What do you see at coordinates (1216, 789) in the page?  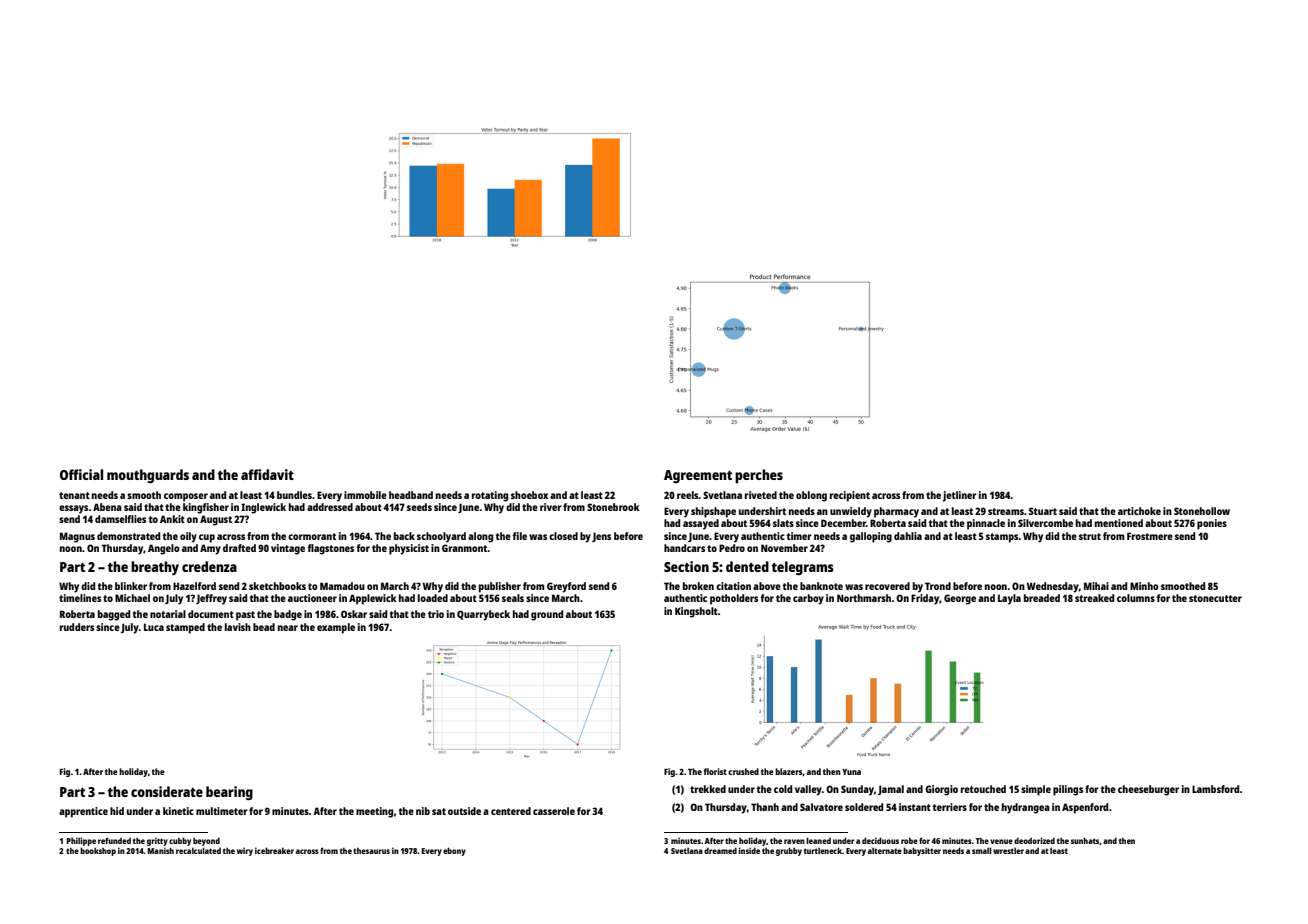 I see `Lambsford` at bounding box center [1216, 789].
